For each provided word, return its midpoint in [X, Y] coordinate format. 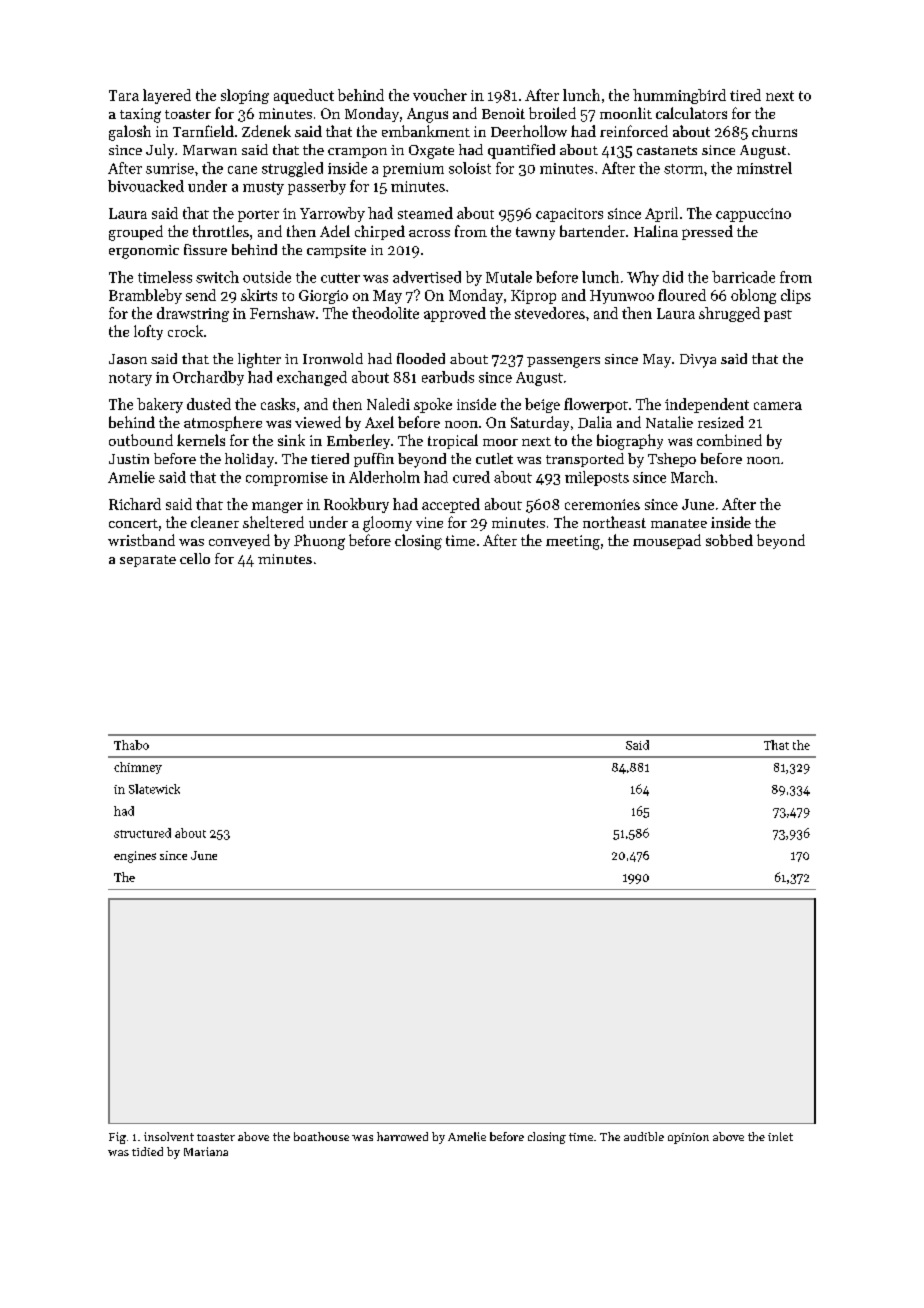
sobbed [729, 540]
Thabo [131, 745]
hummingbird [679, 96]
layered [167, 96]
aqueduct [304, 96]
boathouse [321, 1136]
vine [429, 522]
